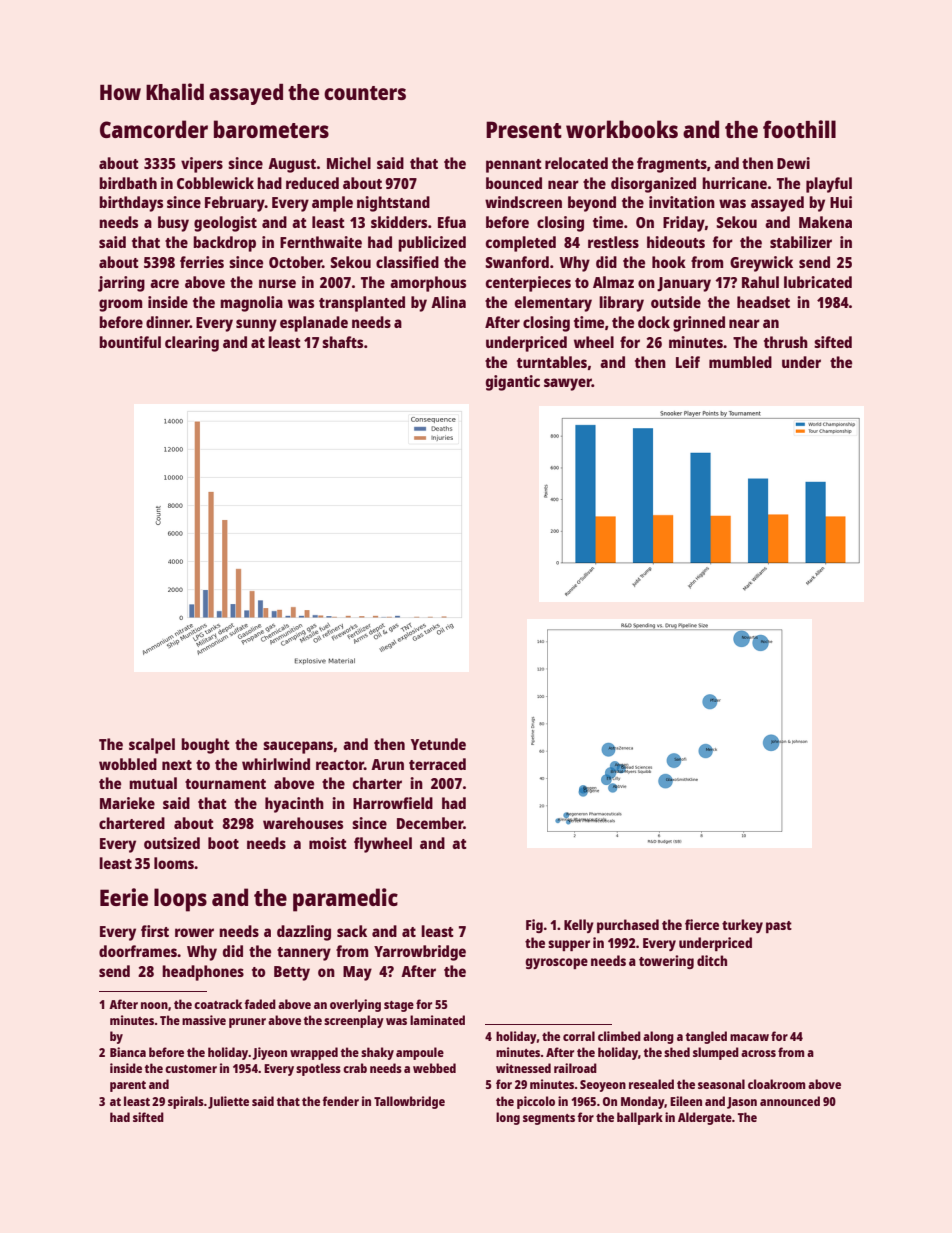  I want to click on birthdays, so click(131, 204).
